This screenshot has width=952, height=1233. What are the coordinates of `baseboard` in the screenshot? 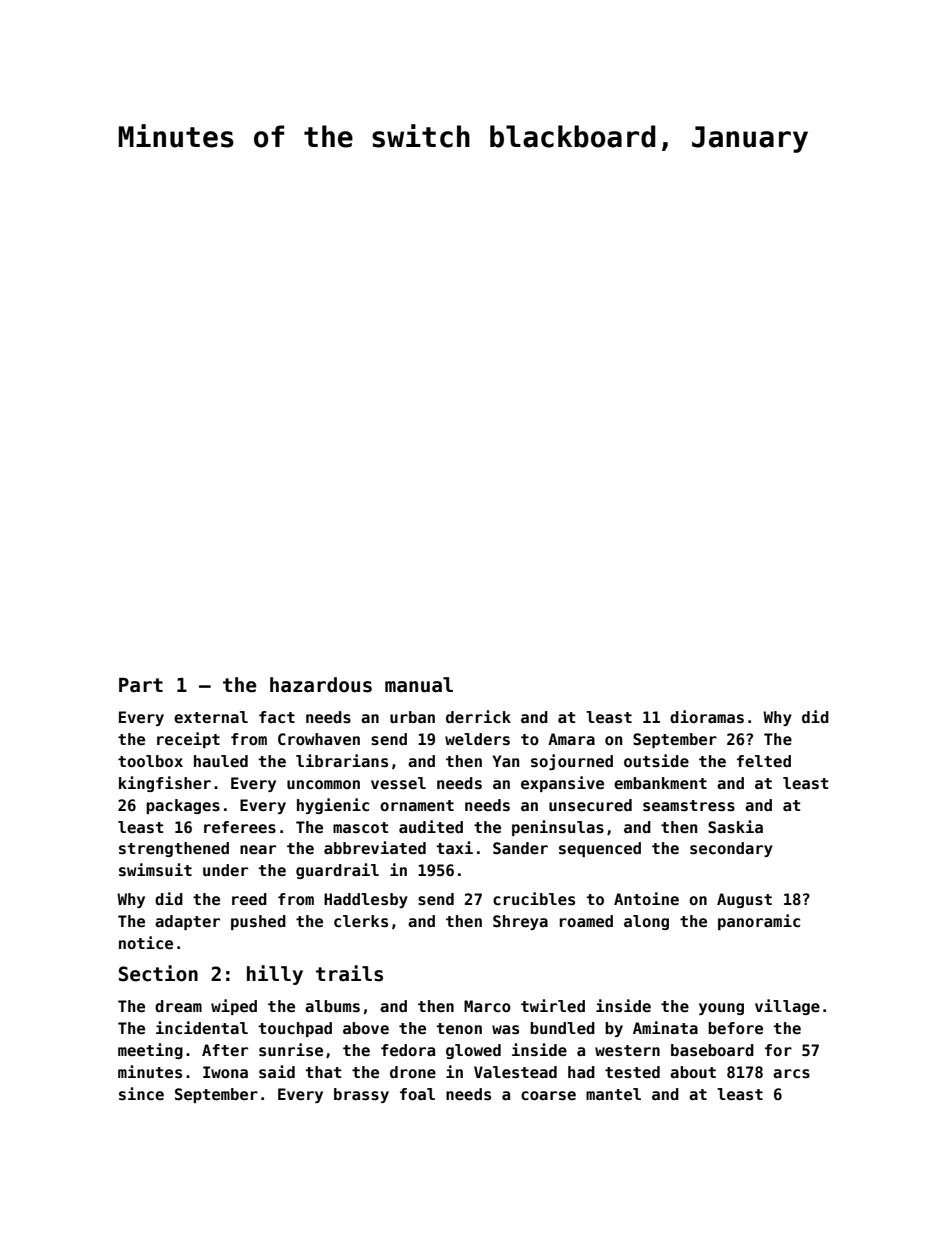 It's located at (712, 1050).
